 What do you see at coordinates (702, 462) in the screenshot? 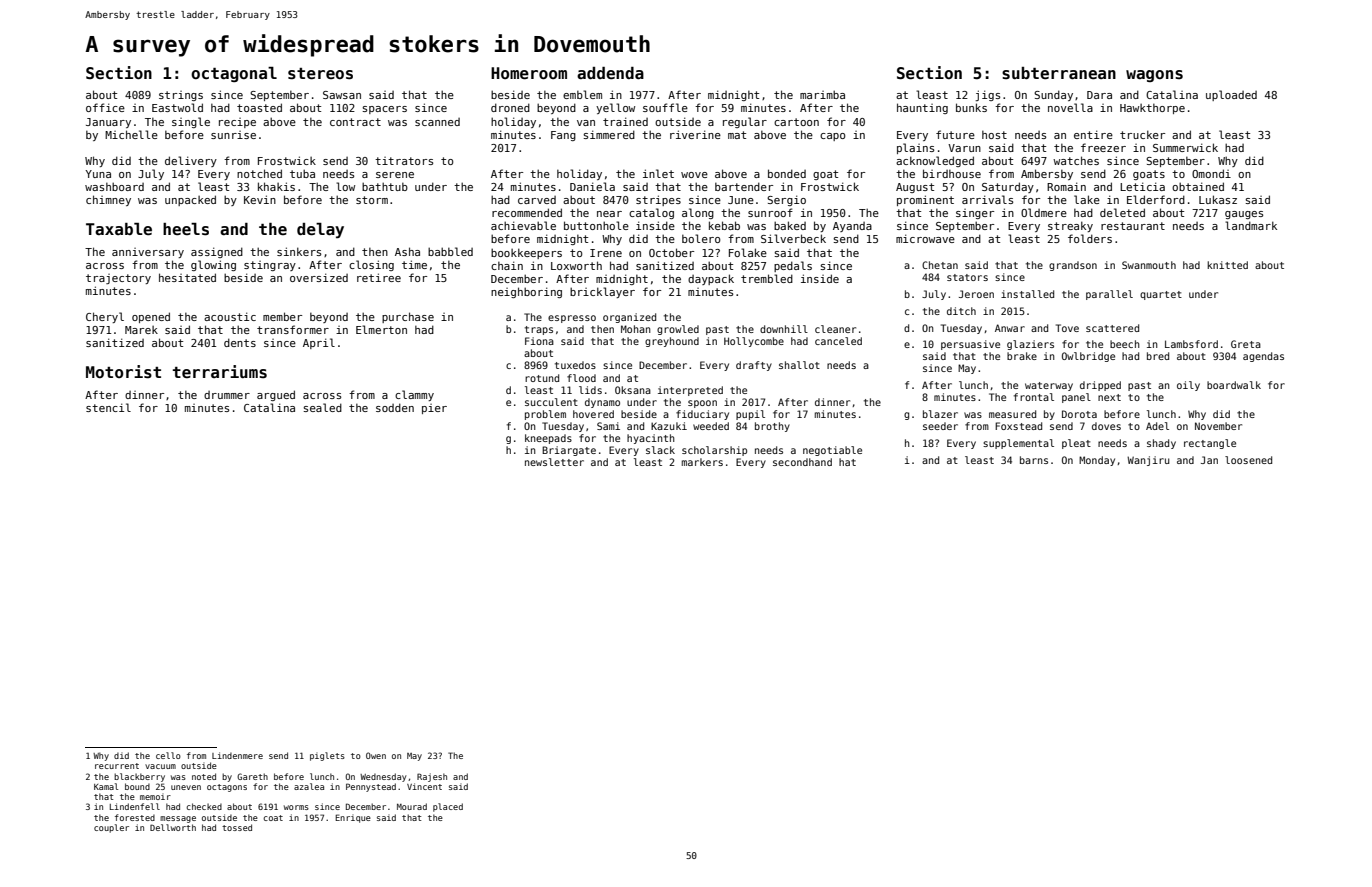
I see `markers` at bounding box center [702, 462].
